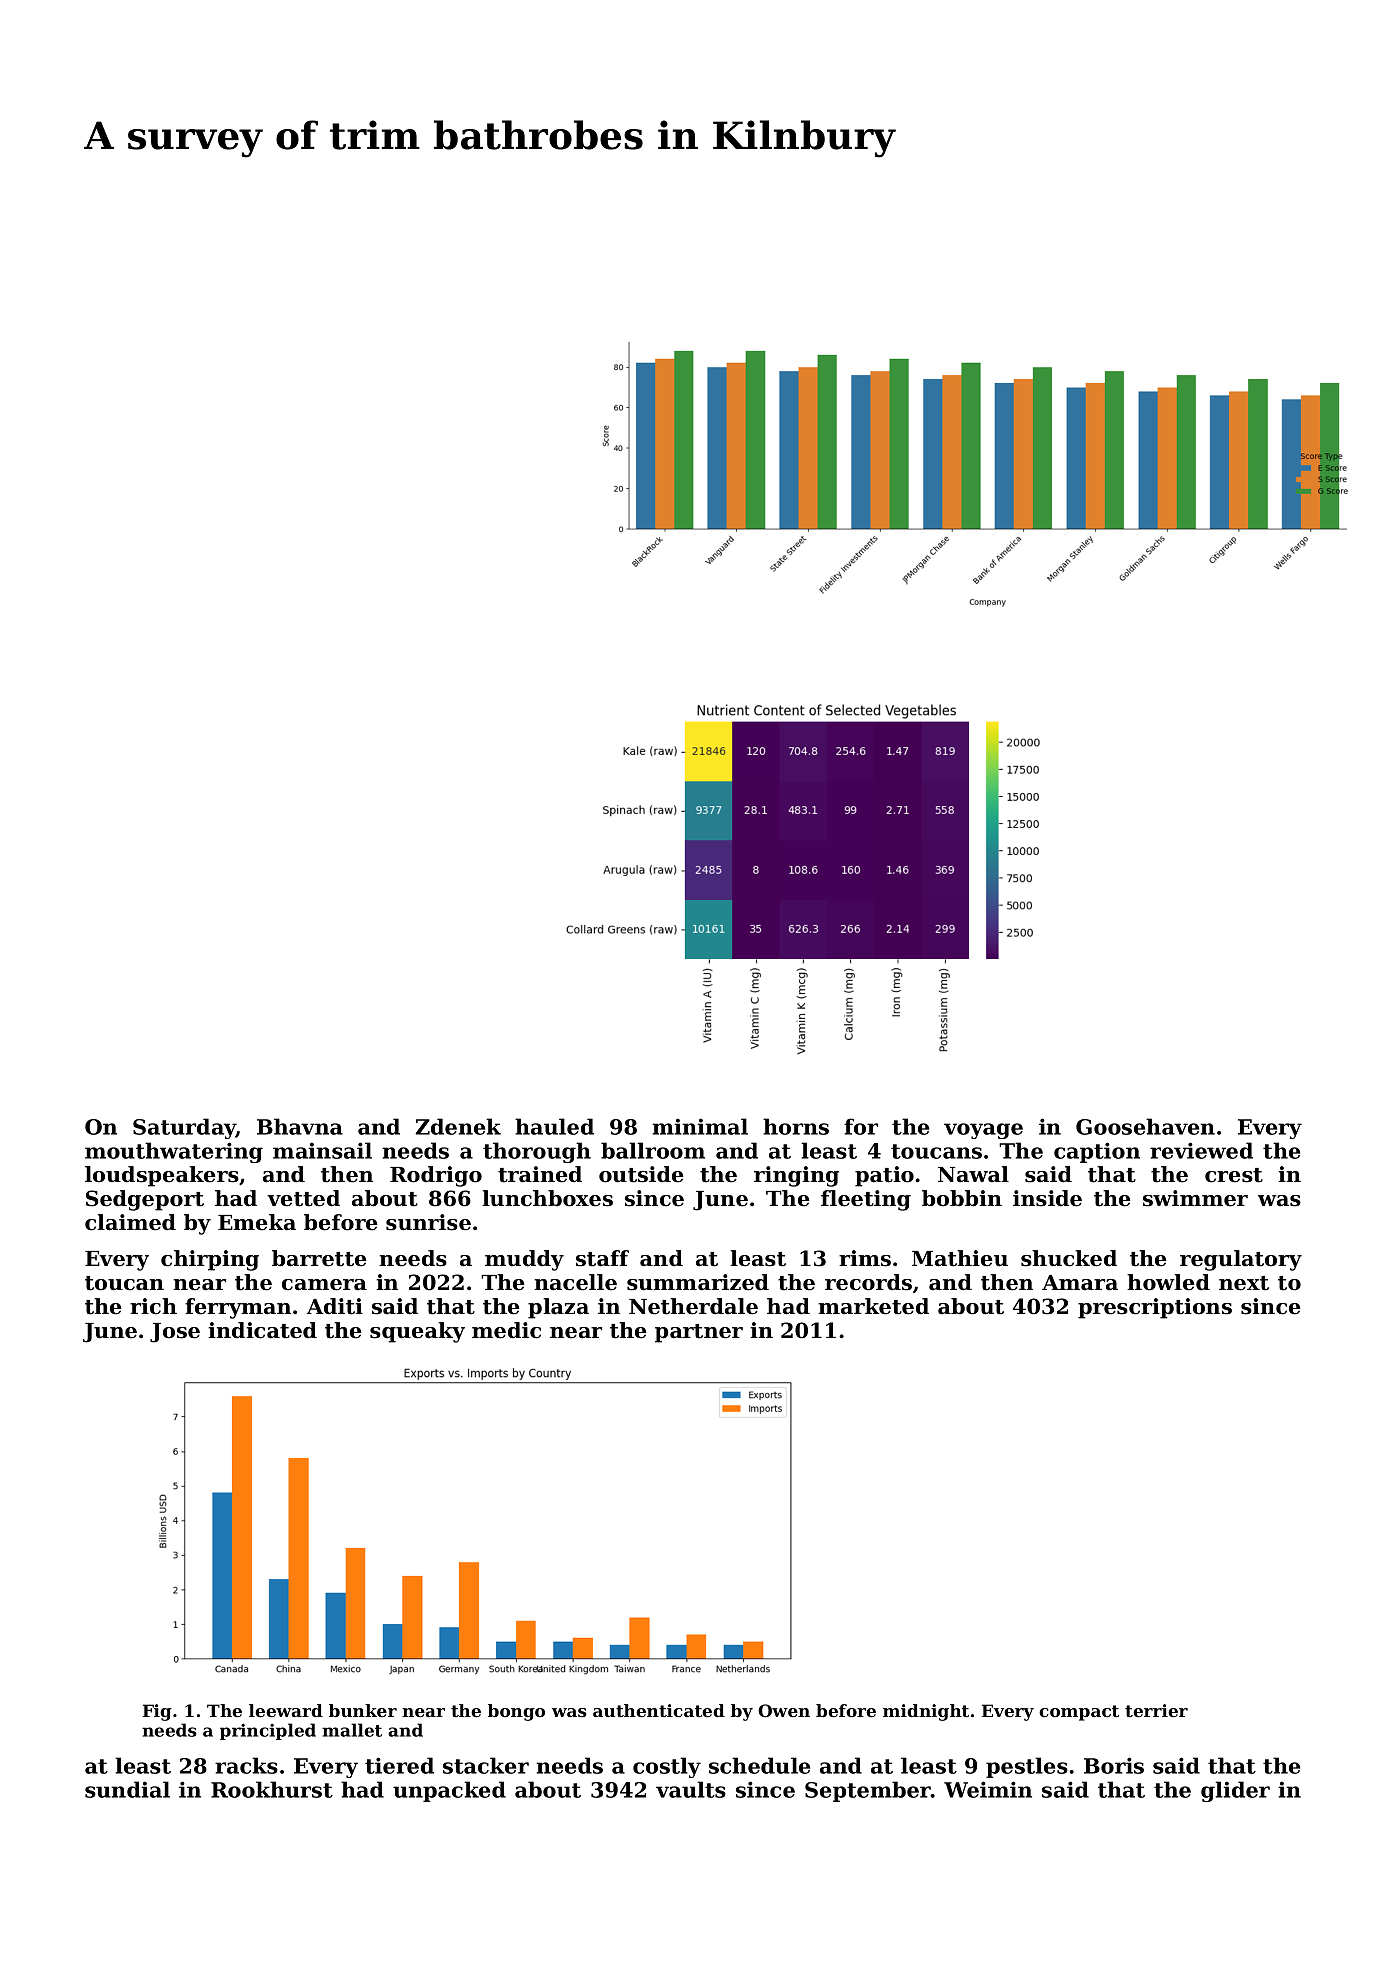 The image size is (1386, 1969). Describe the element at coordinates (960, 1258) in the page. I see `Mathieu` at that location.
